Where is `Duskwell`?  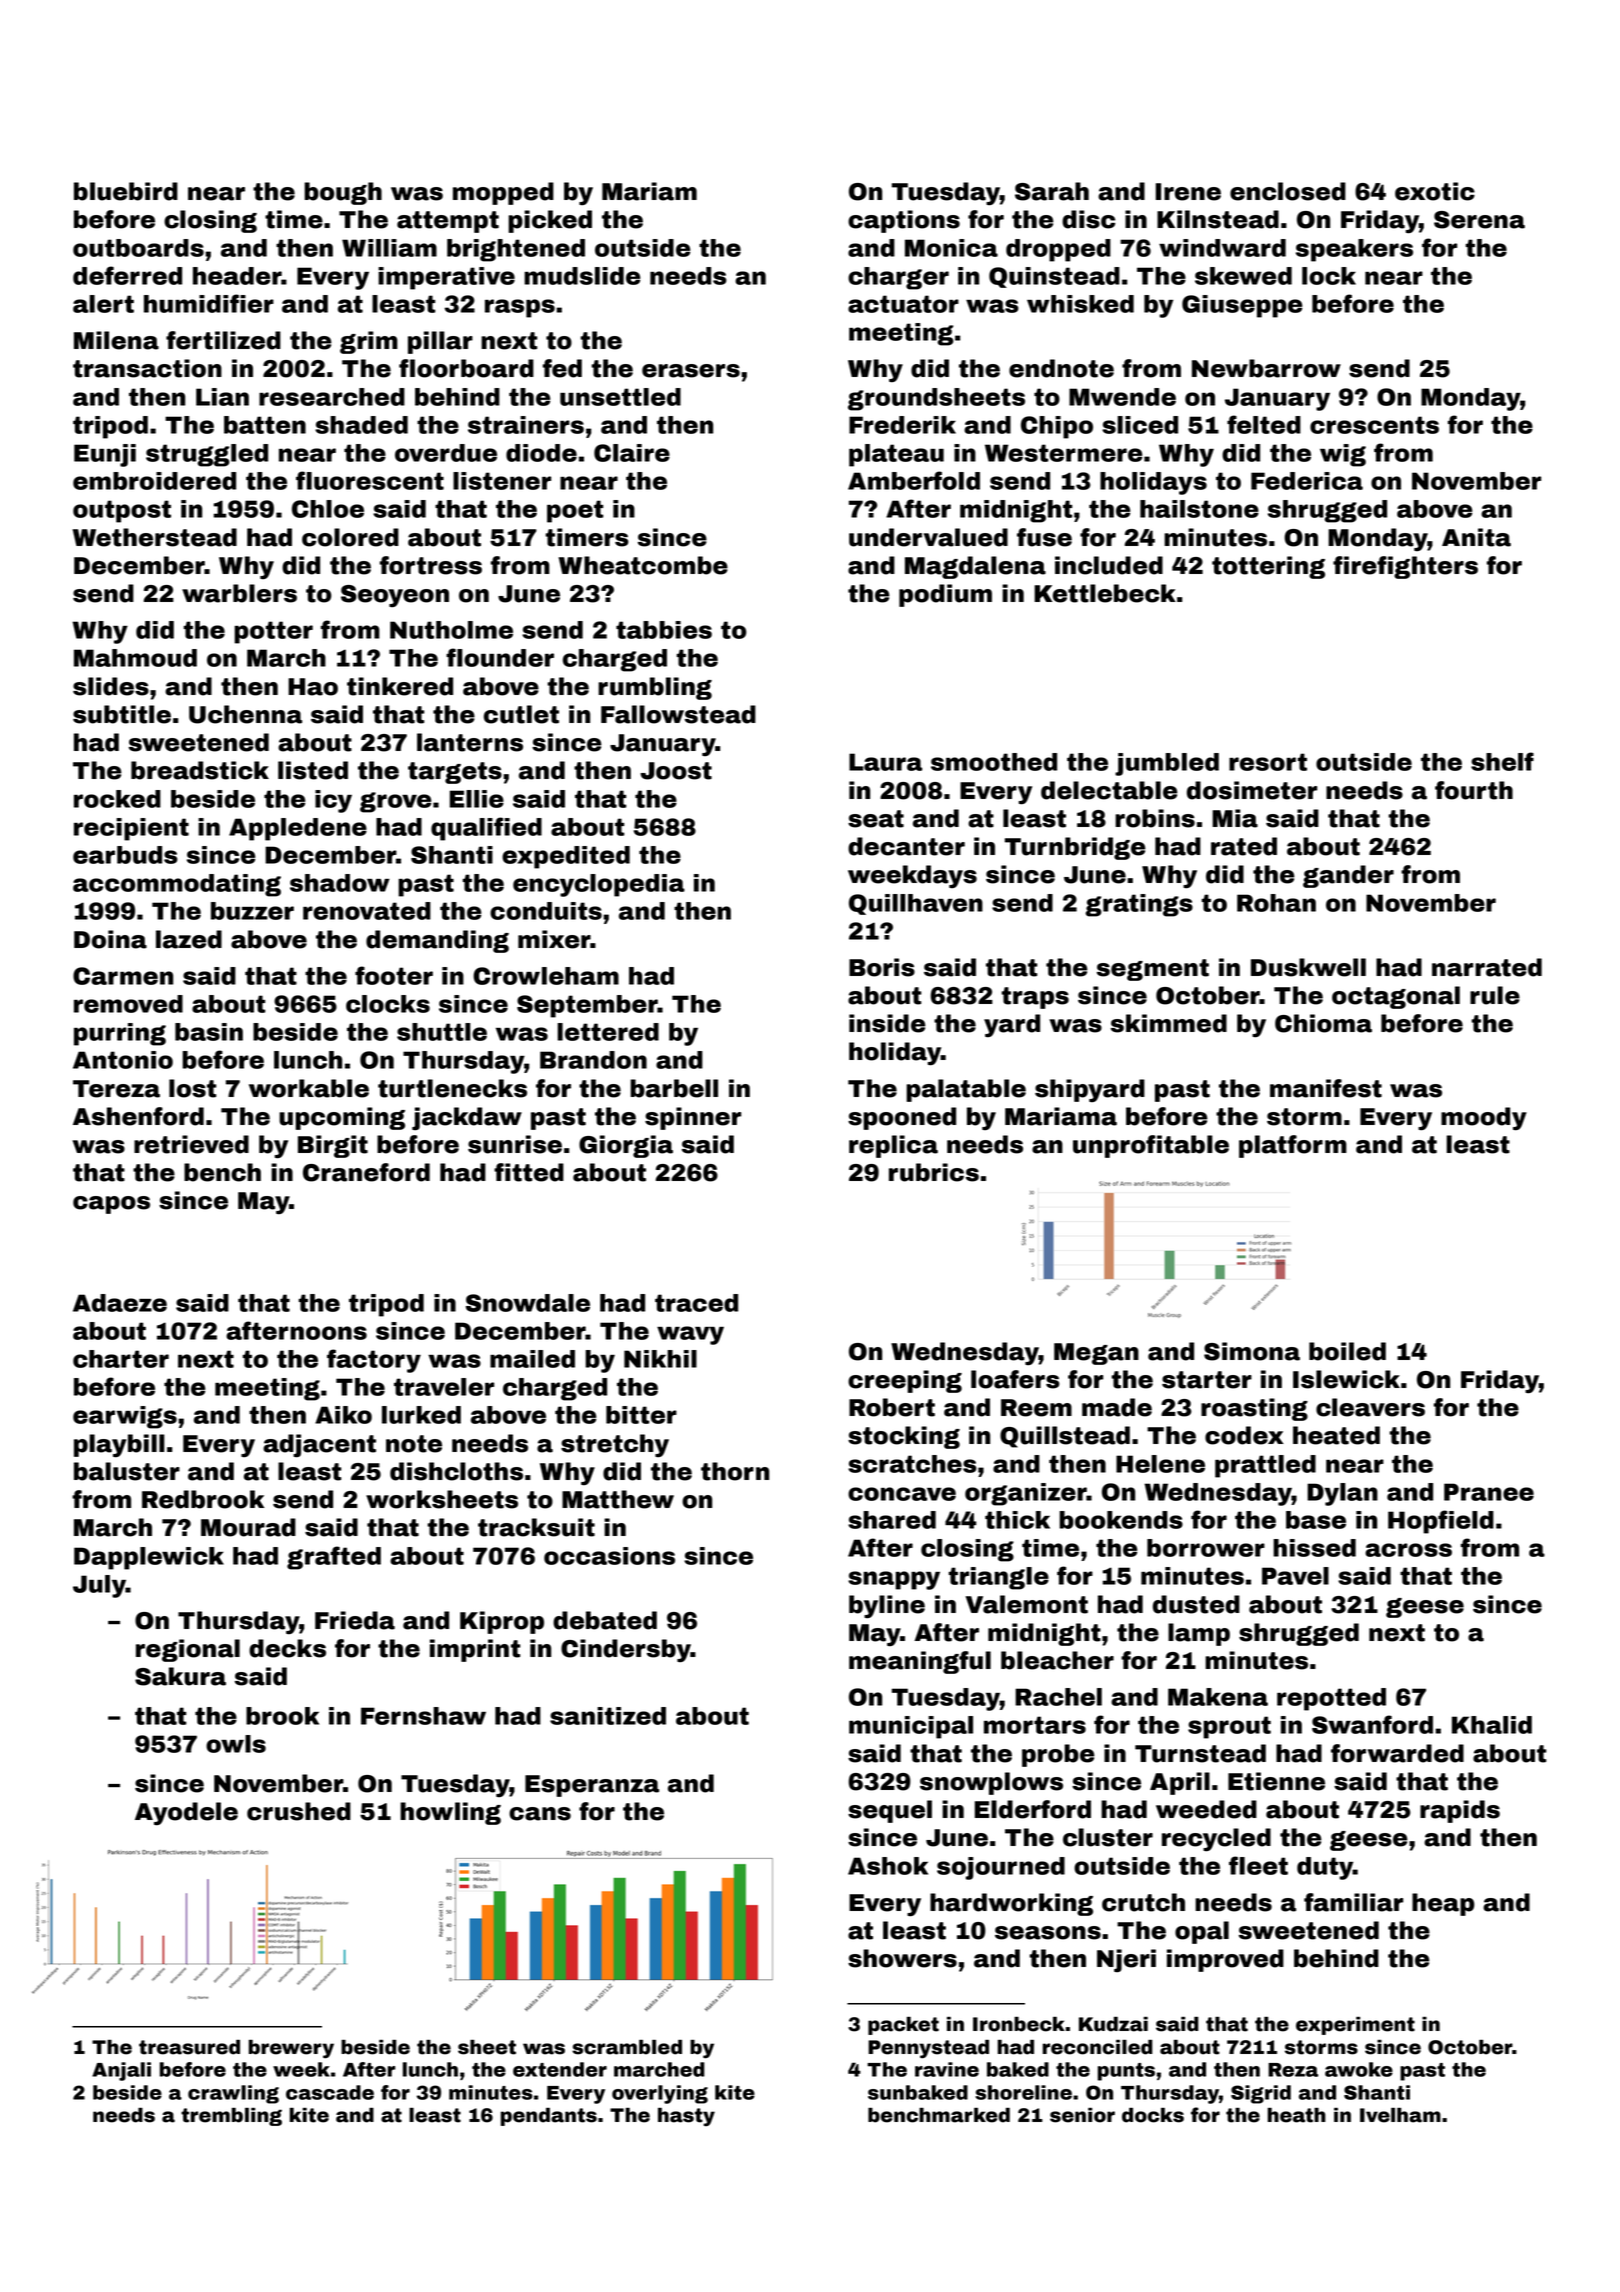 Duskwell is located at coordinates (1308, 967).
